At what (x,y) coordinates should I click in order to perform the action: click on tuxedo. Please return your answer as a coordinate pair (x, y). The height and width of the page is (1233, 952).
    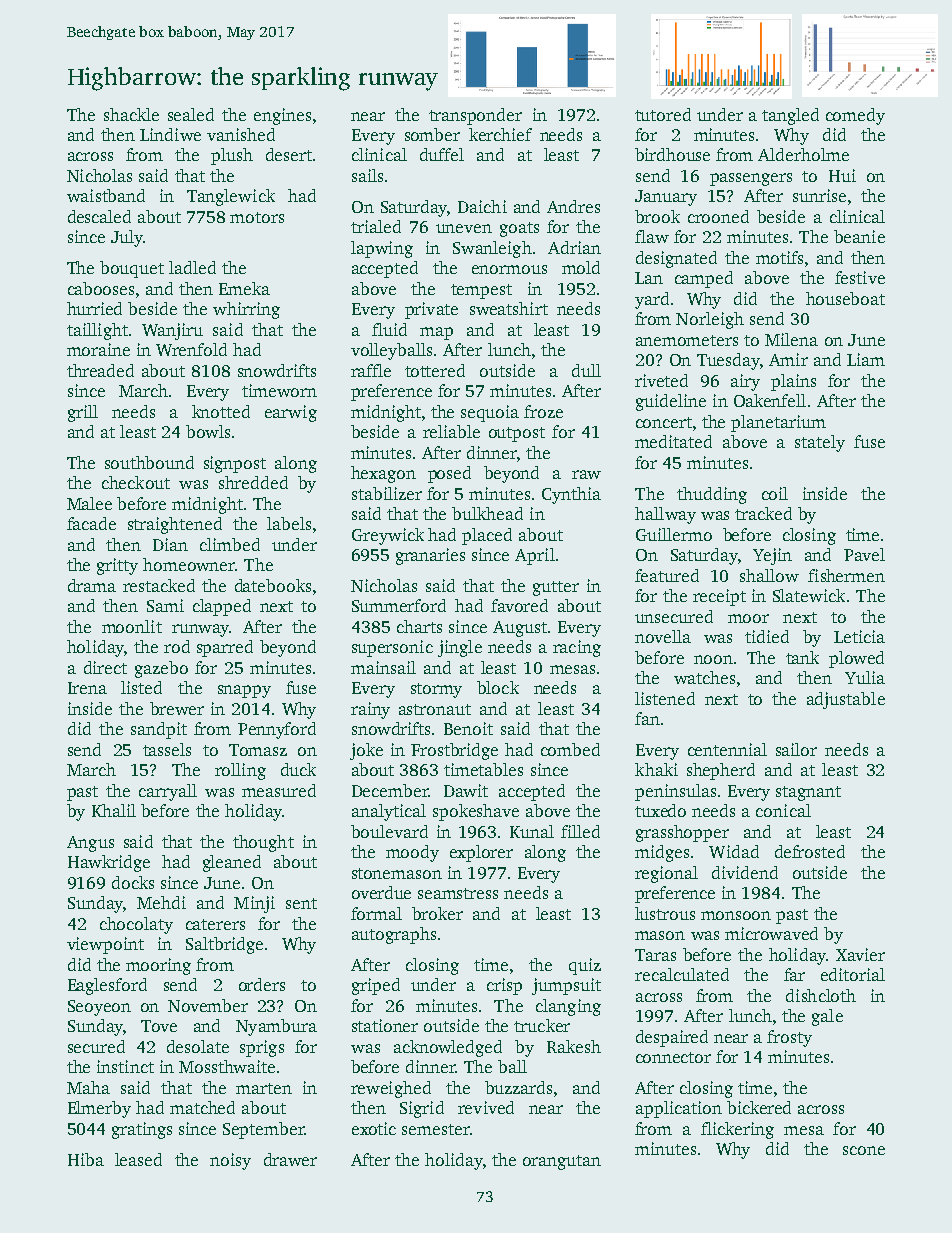
    Looking at the image, I should click on (660, 810).
